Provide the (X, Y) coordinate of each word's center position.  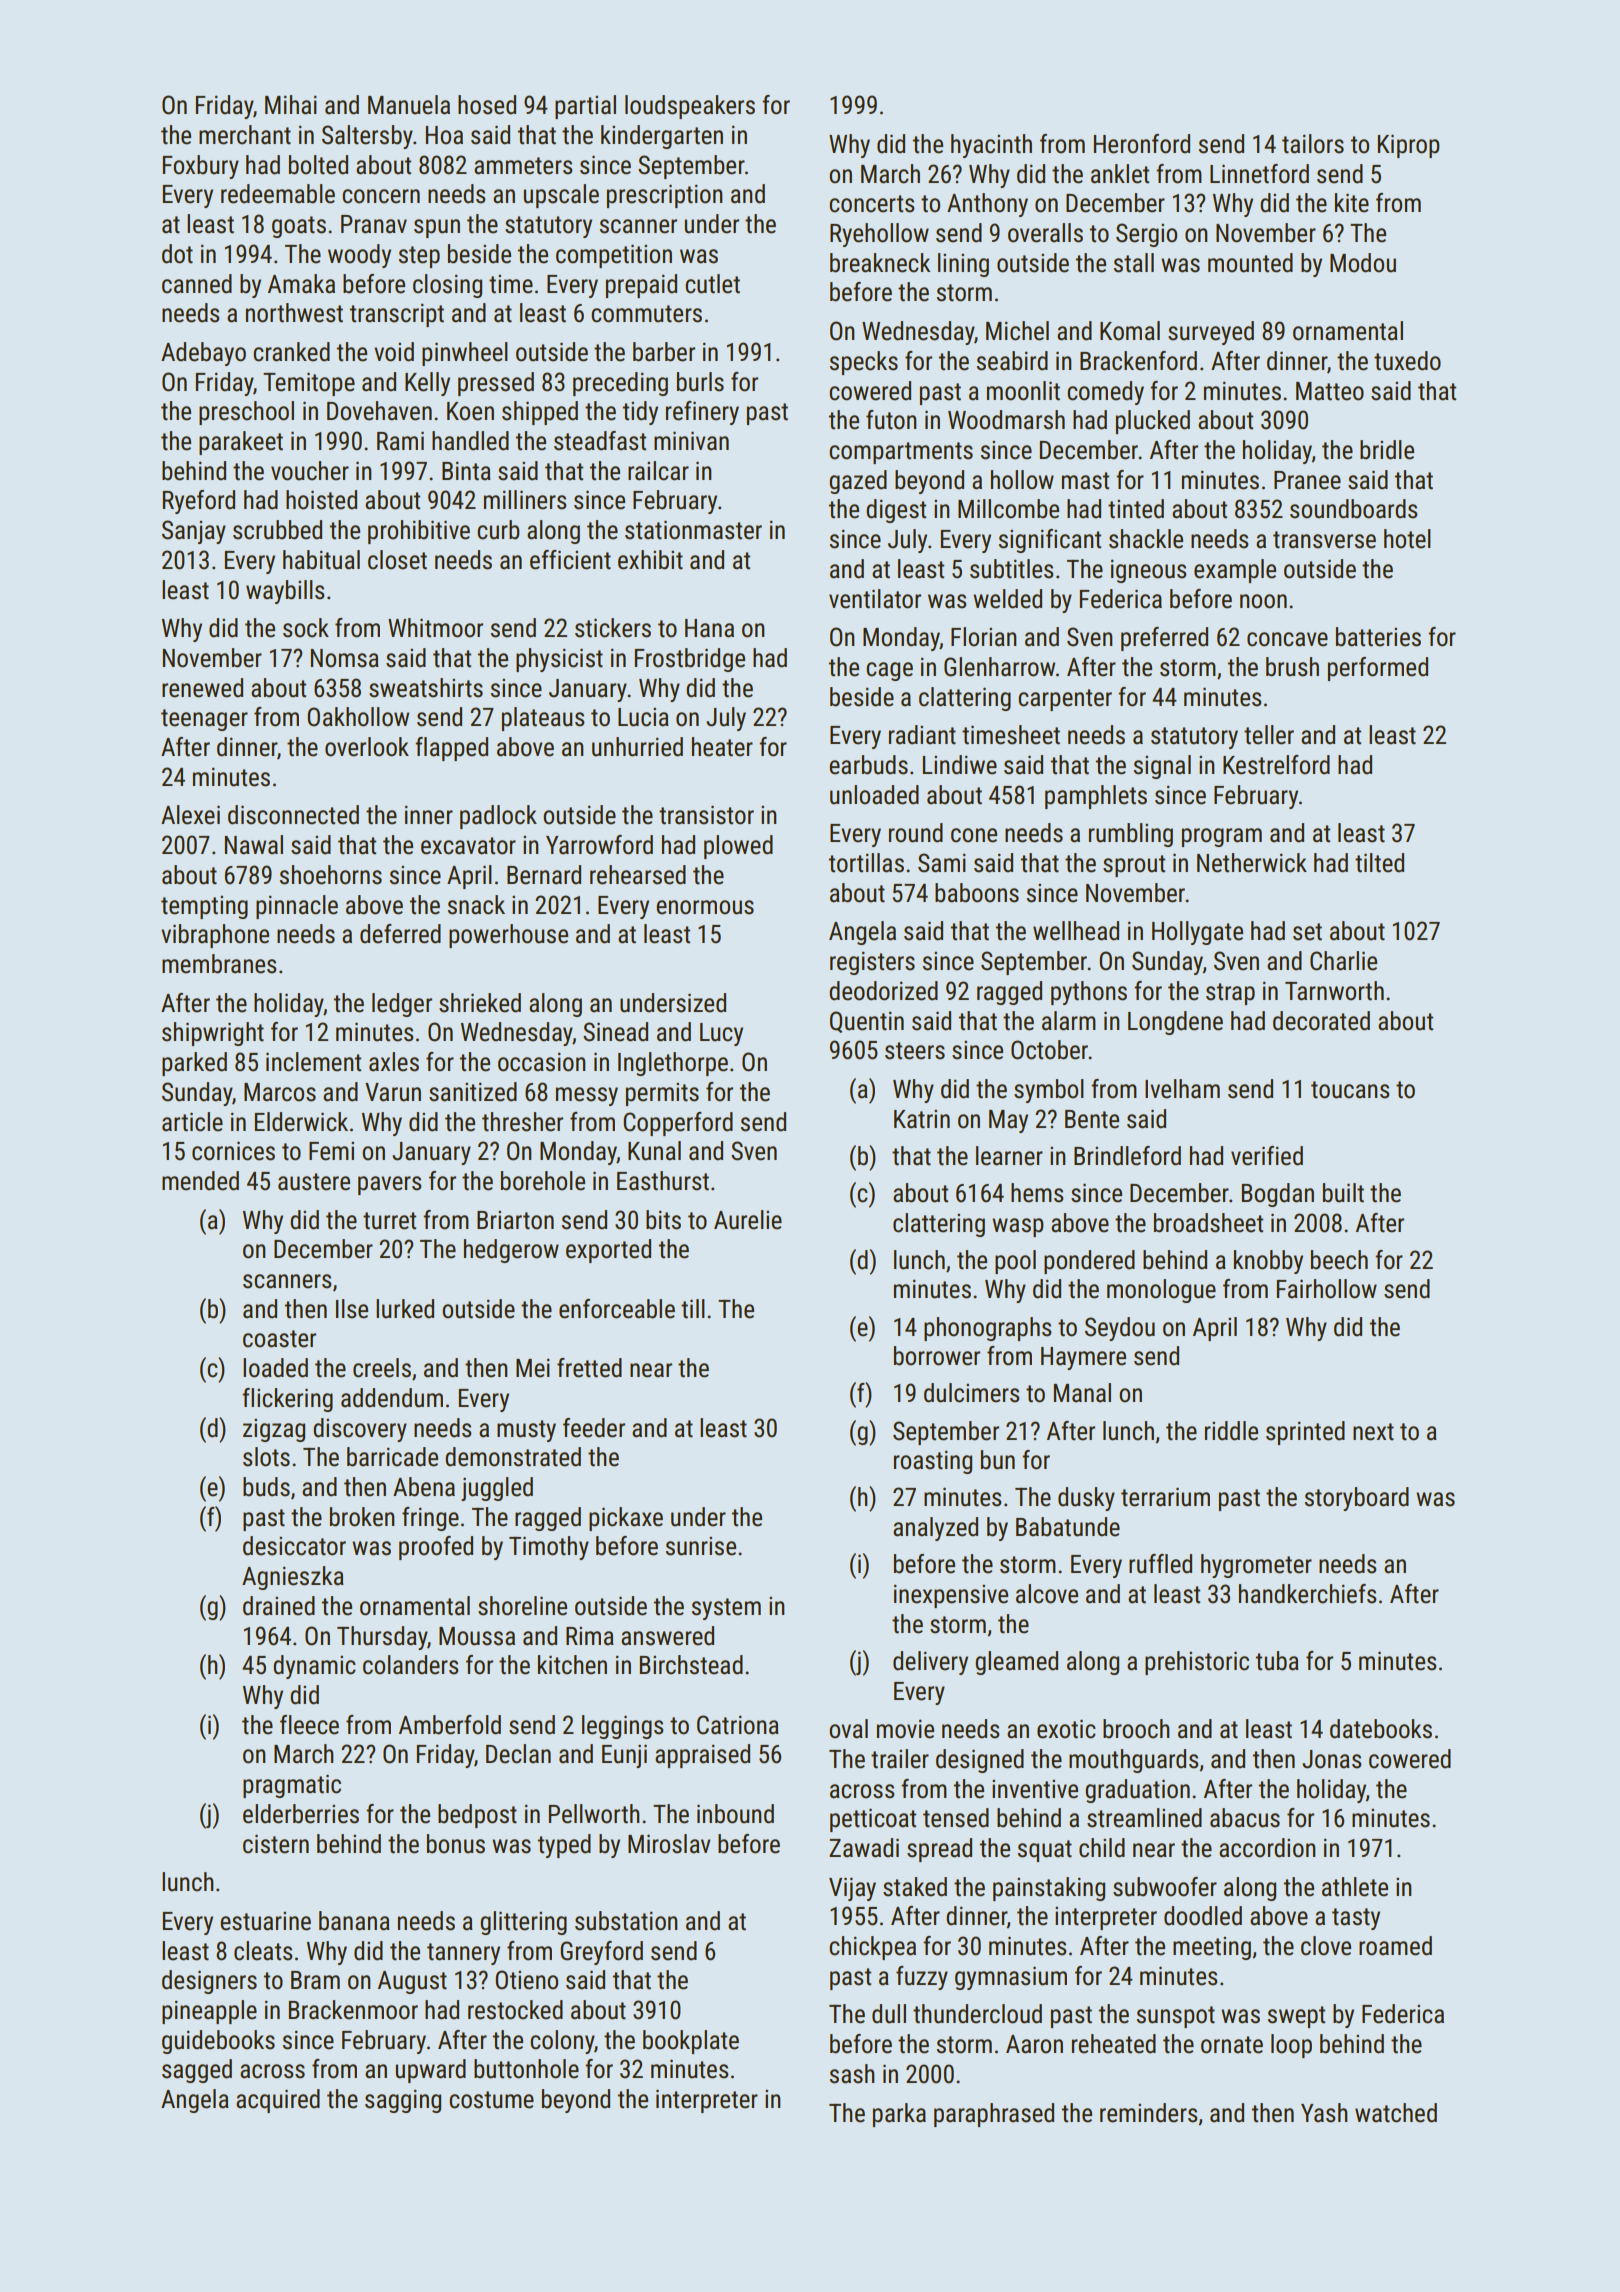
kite (1352, 203)
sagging (403, 2101)
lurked (405, 1309)
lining (963, 265)
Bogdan (1278, 1195)
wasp (1018, 1227)
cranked (291, 352)
